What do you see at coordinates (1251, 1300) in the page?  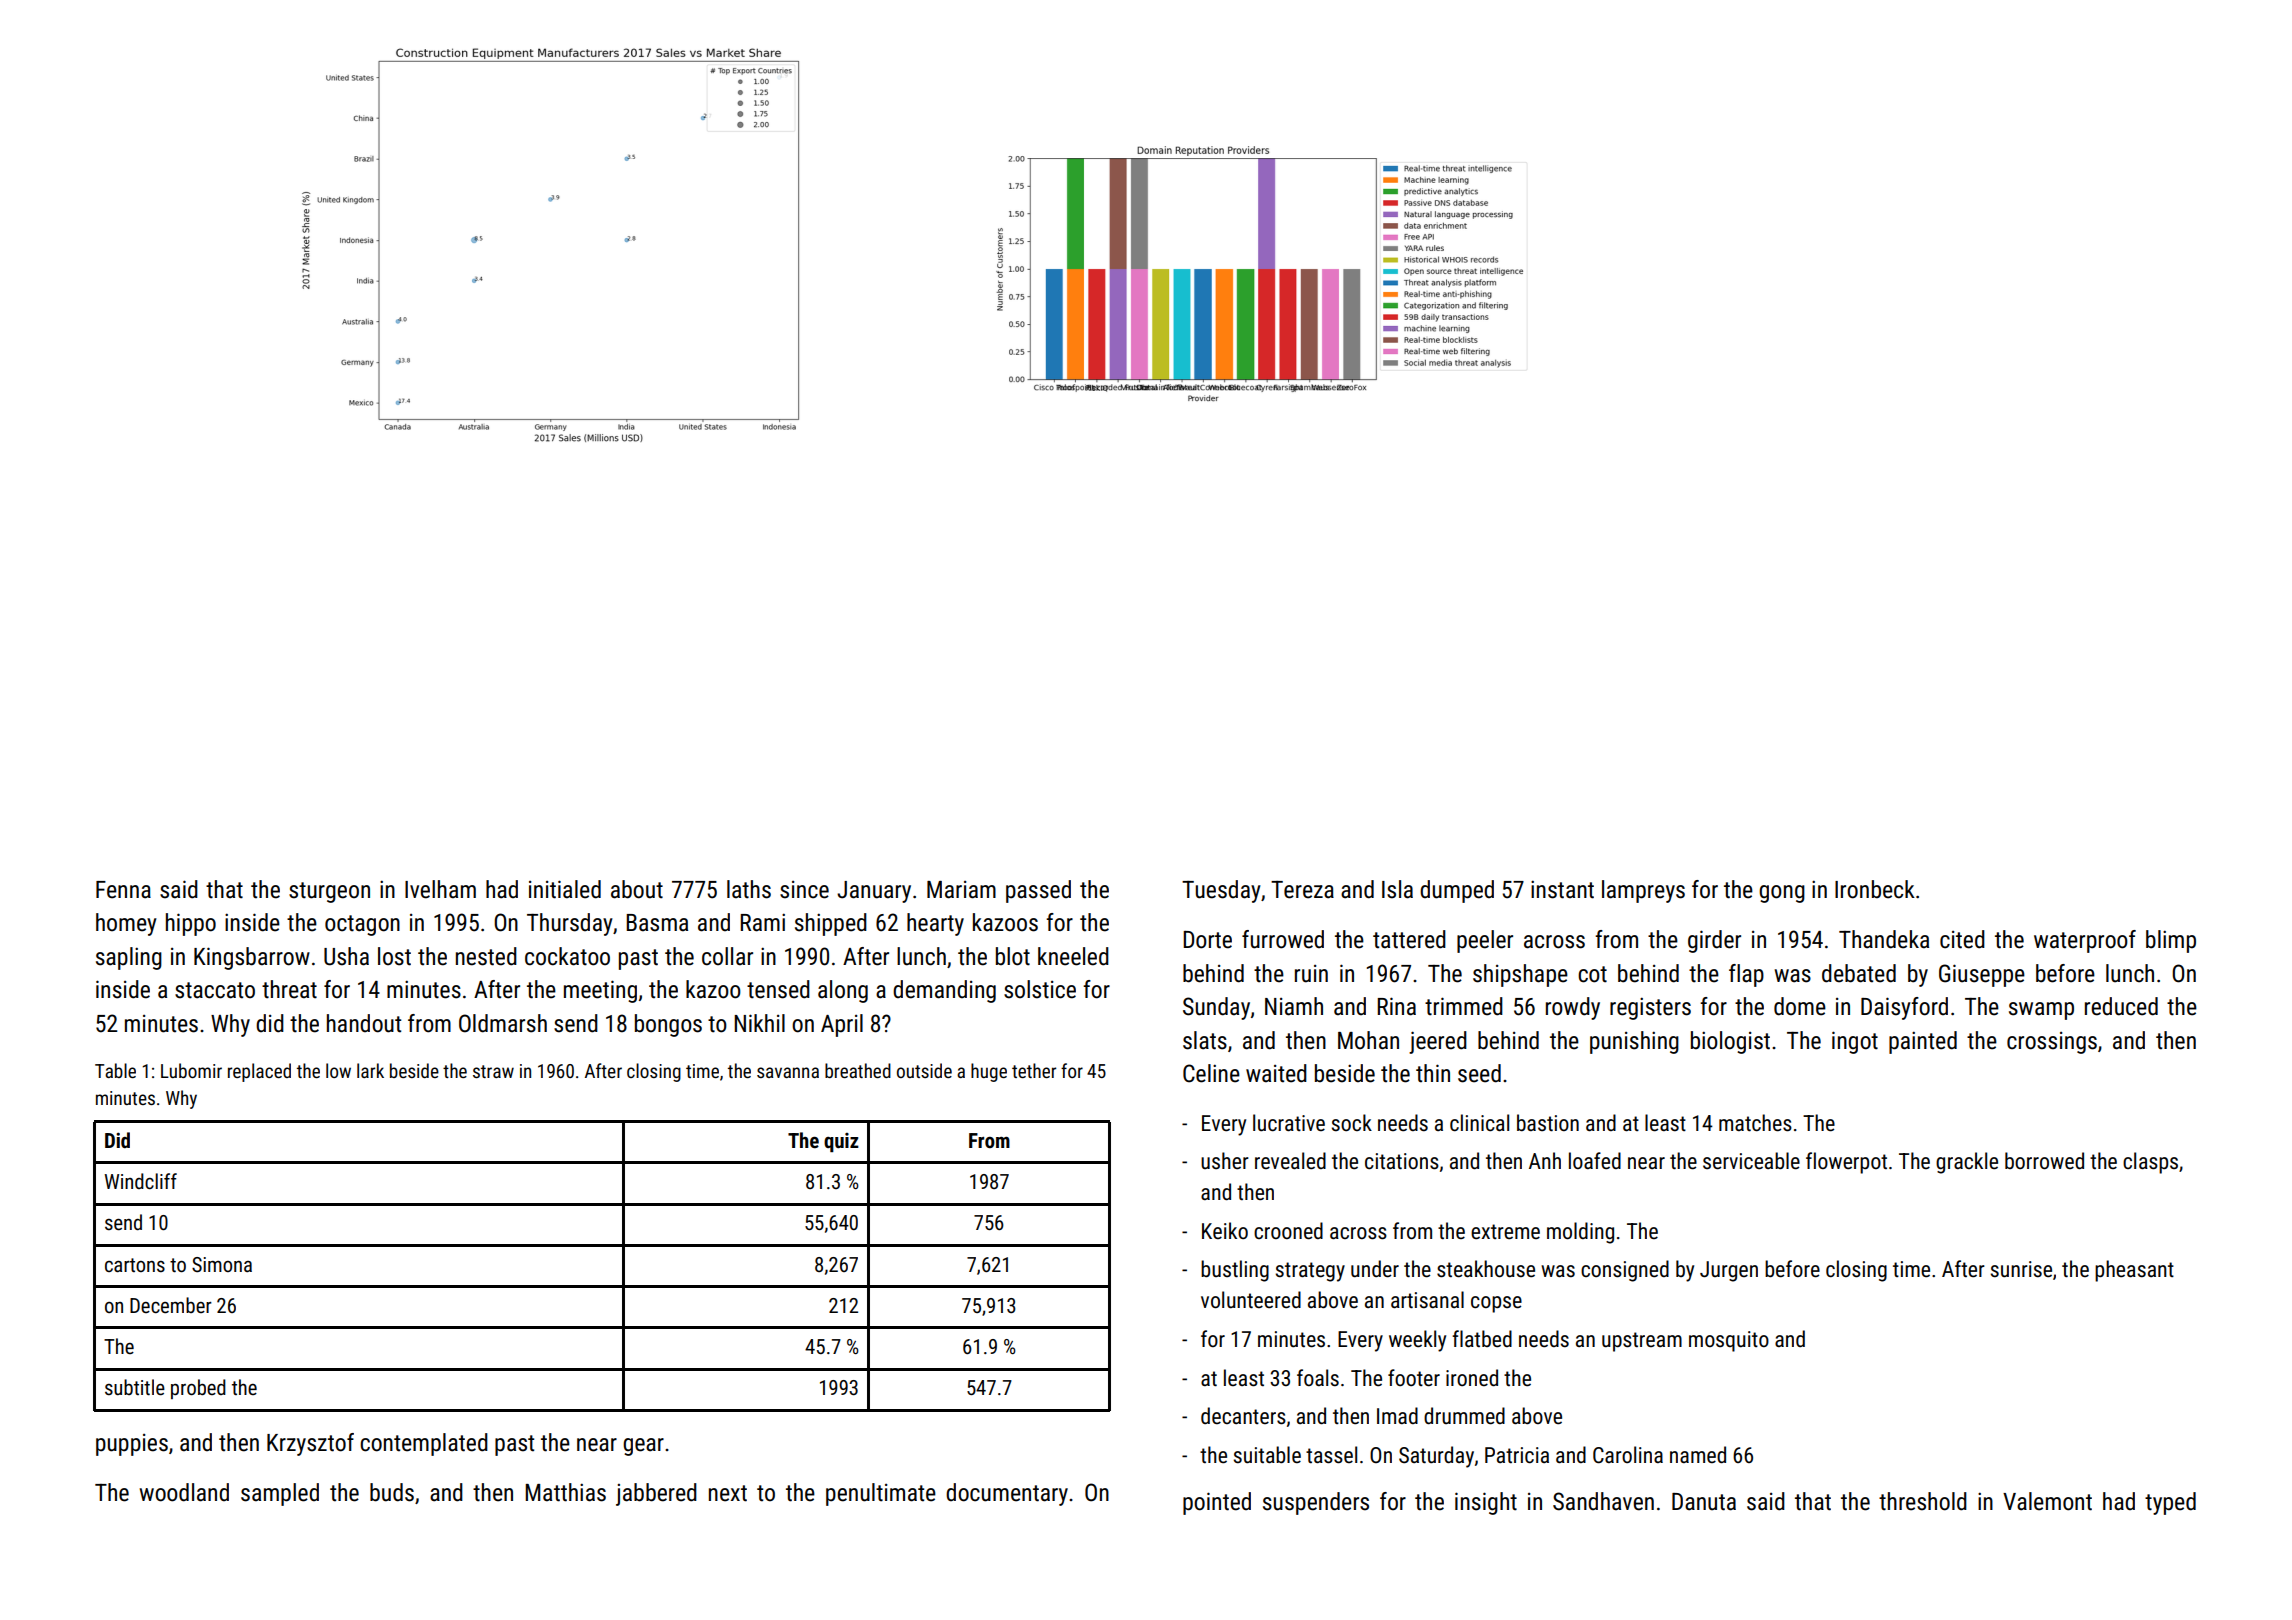 I see `volunteered` at bounding box center [1251, 1300].
